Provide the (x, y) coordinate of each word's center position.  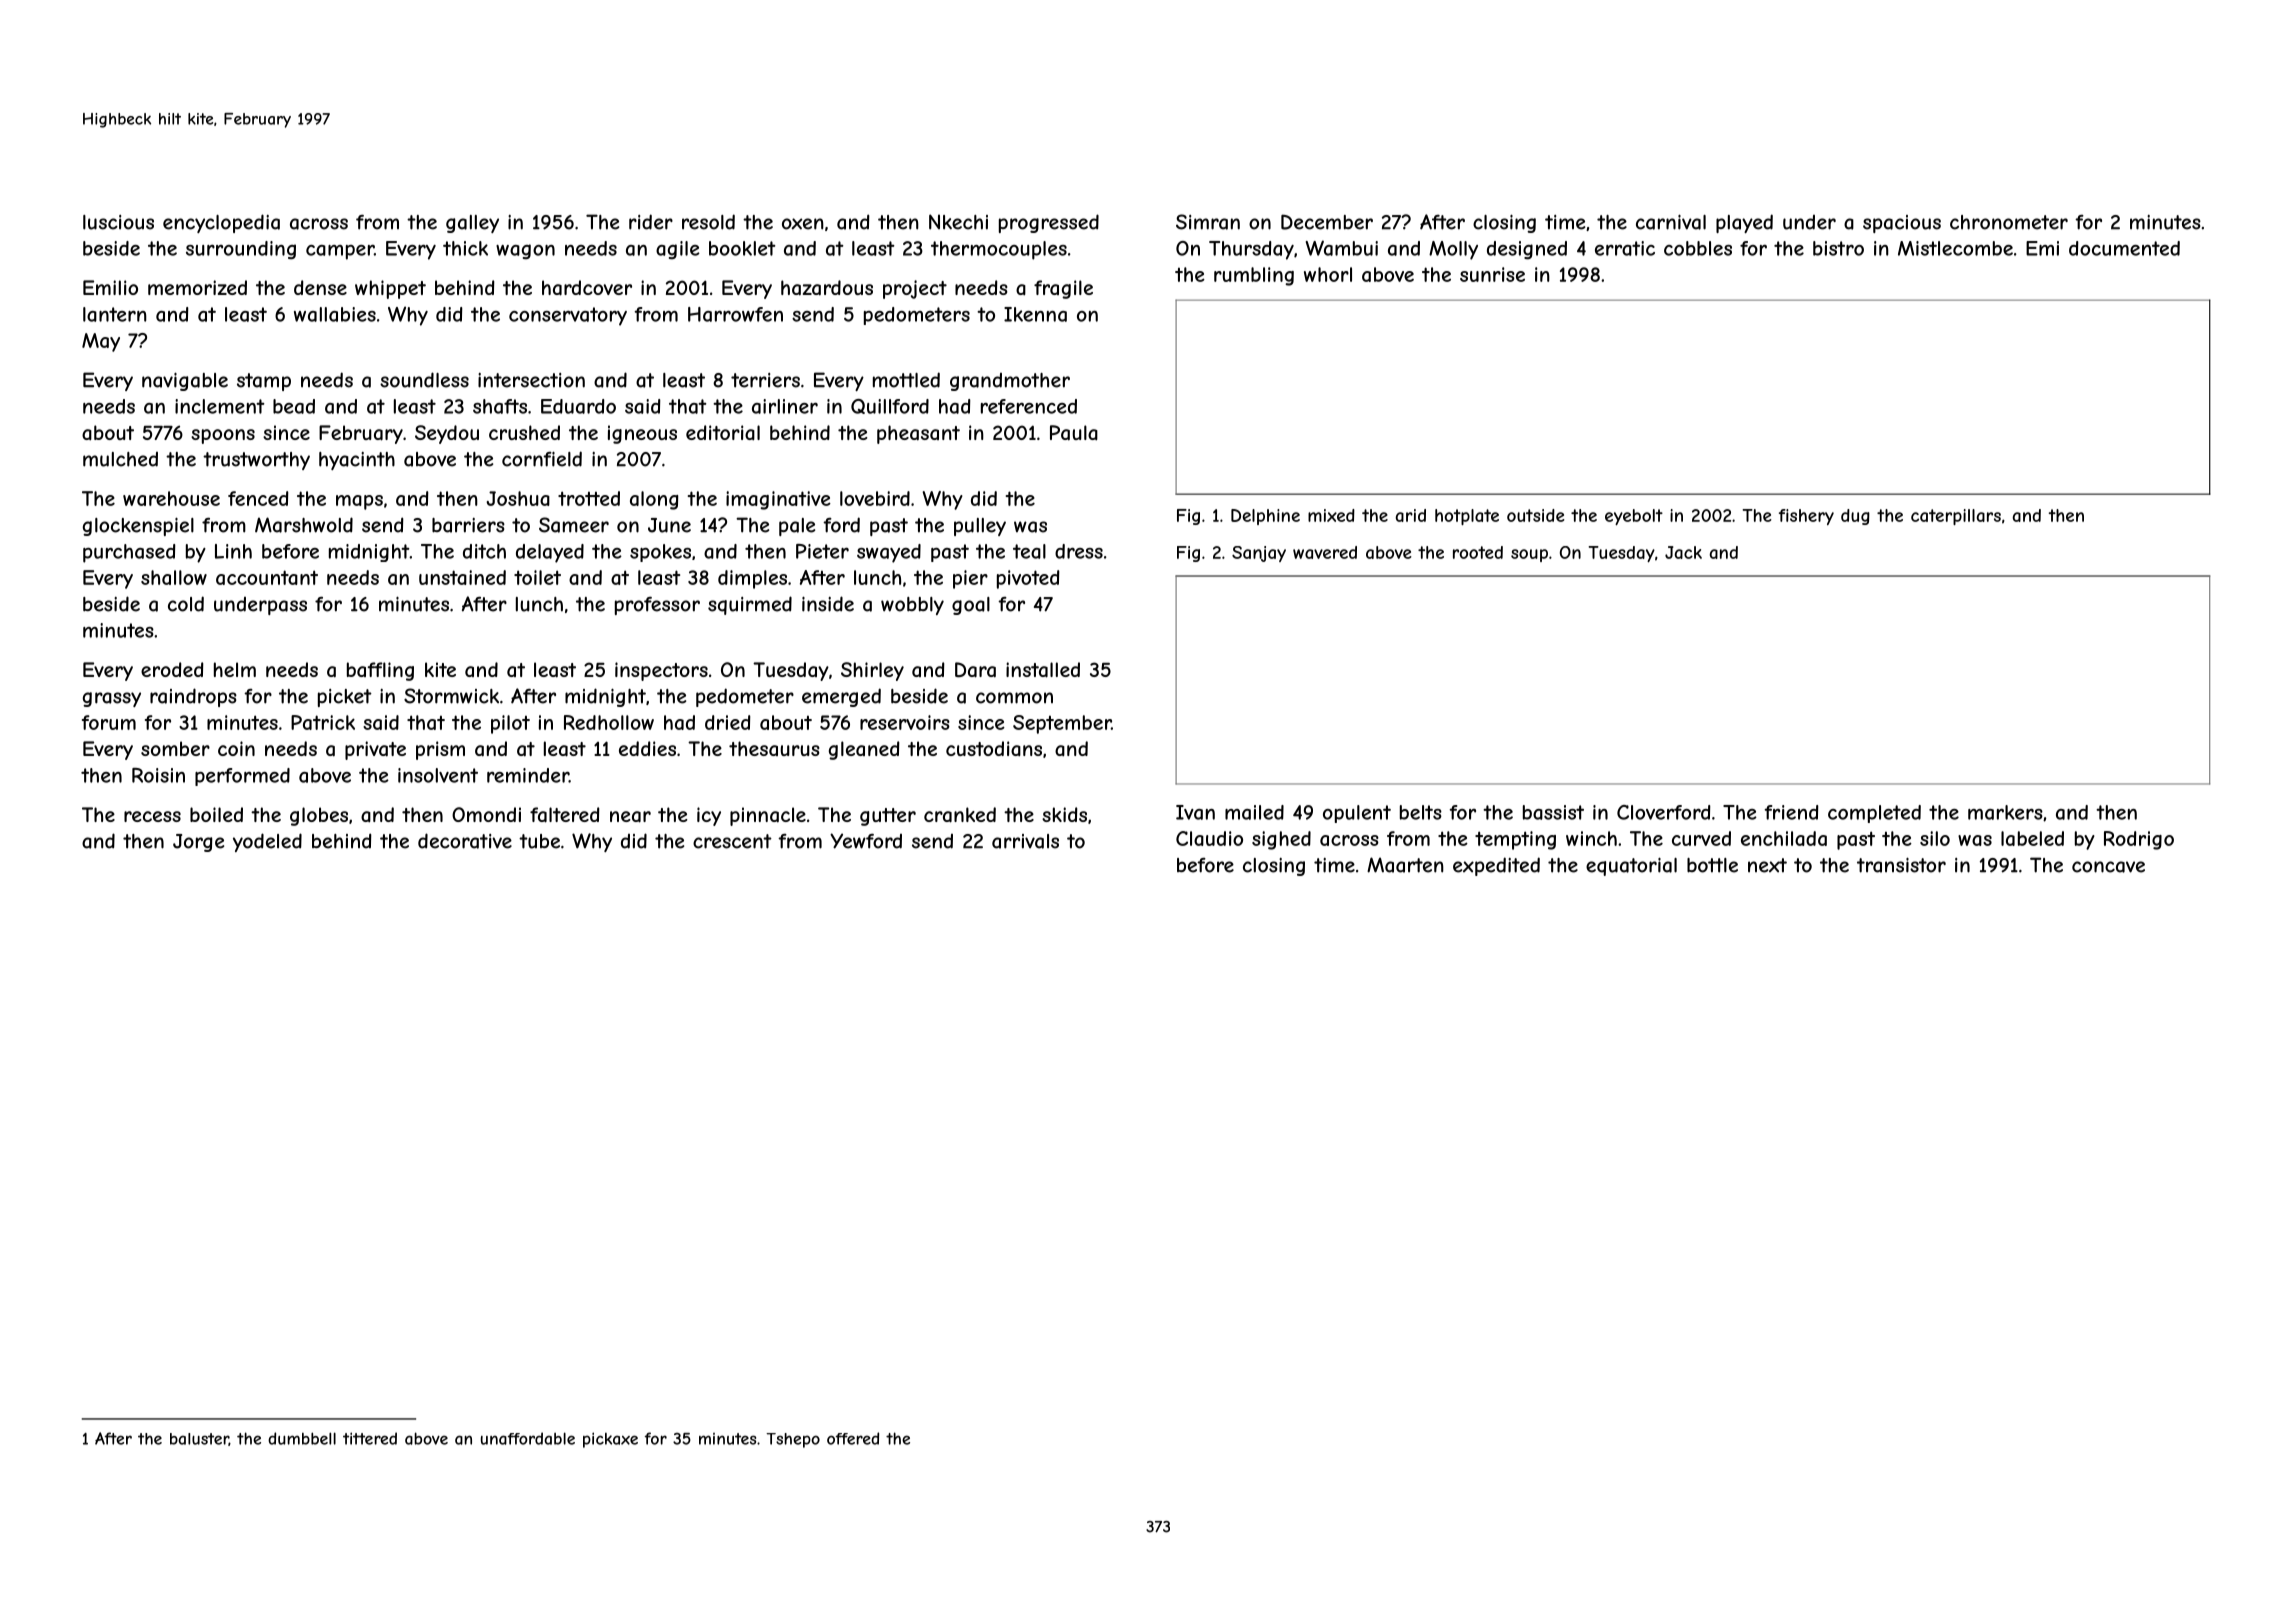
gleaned (864, 750)
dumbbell (302, 1438)
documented (2124, 248)
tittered (370, 1438)
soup (1529, 555)
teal (1029, 551)
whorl (1328, 274)
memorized (197, 287)
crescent (732, 841)
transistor (1901, 865)
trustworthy (256, 461)
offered (853, 1438)
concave (2108, 867)
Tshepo (793, 1440)
